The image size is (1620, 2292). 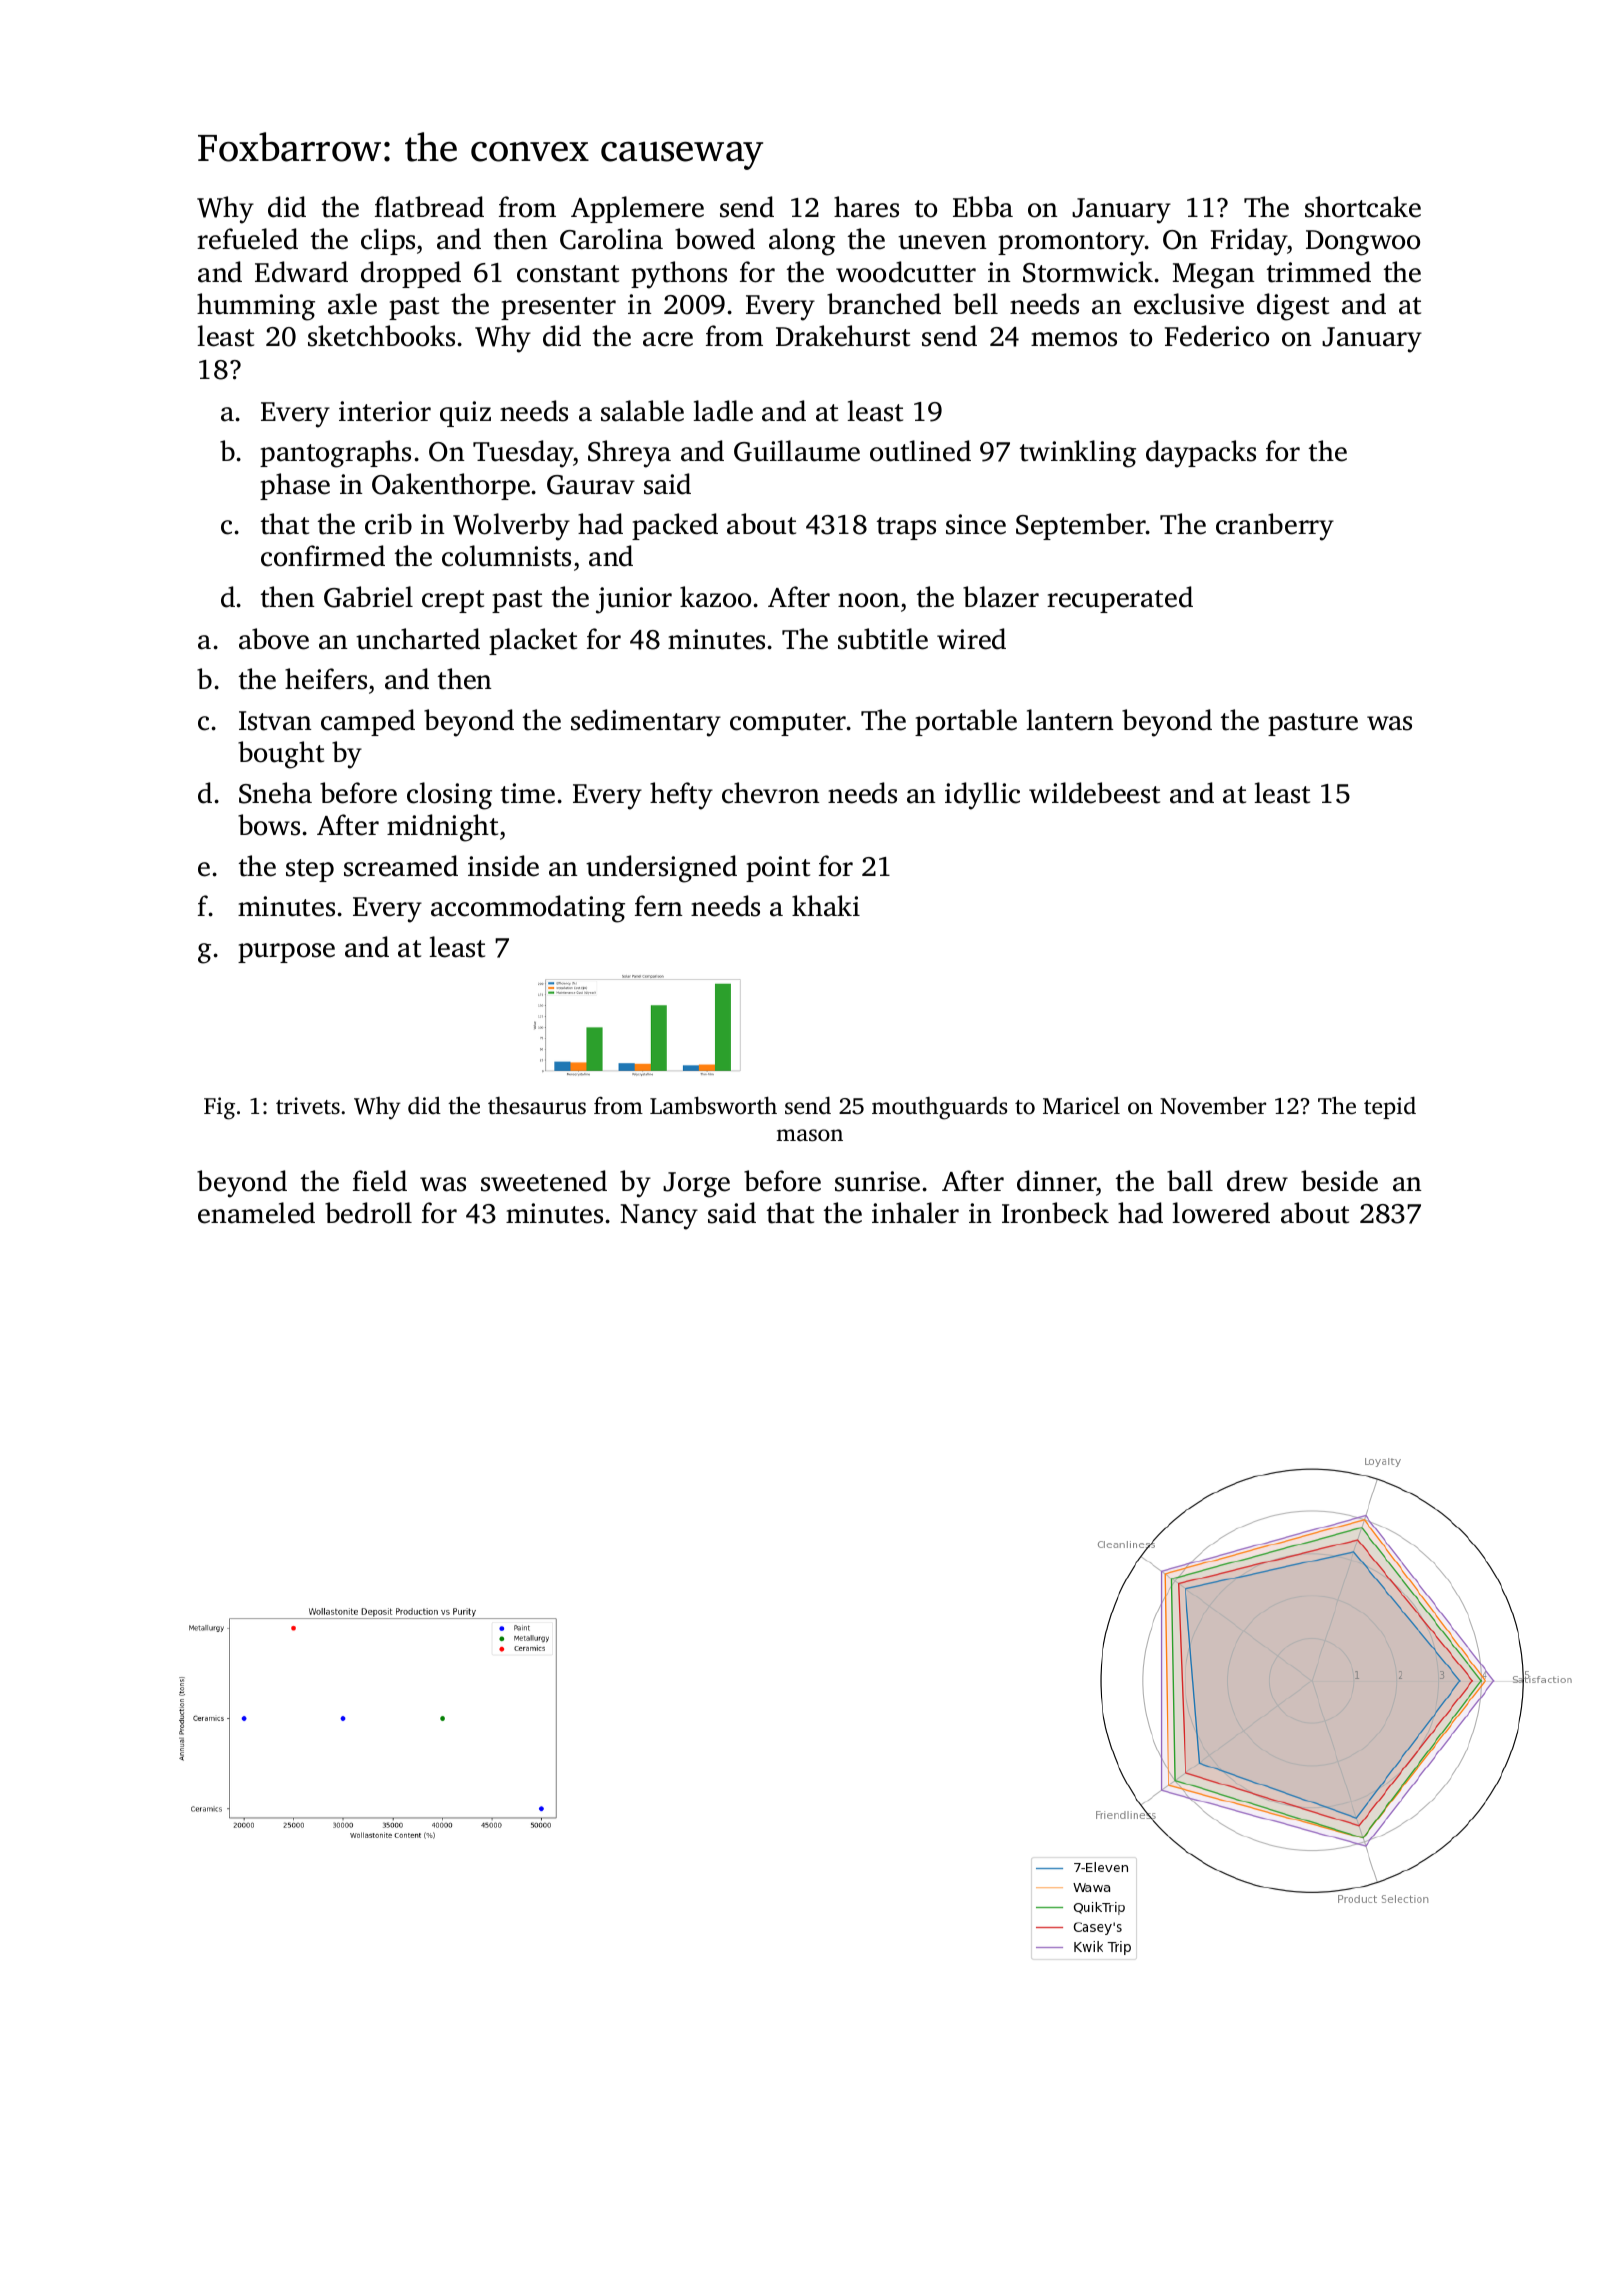 I want to click on bedroll, so click(x=368, y=1213).
